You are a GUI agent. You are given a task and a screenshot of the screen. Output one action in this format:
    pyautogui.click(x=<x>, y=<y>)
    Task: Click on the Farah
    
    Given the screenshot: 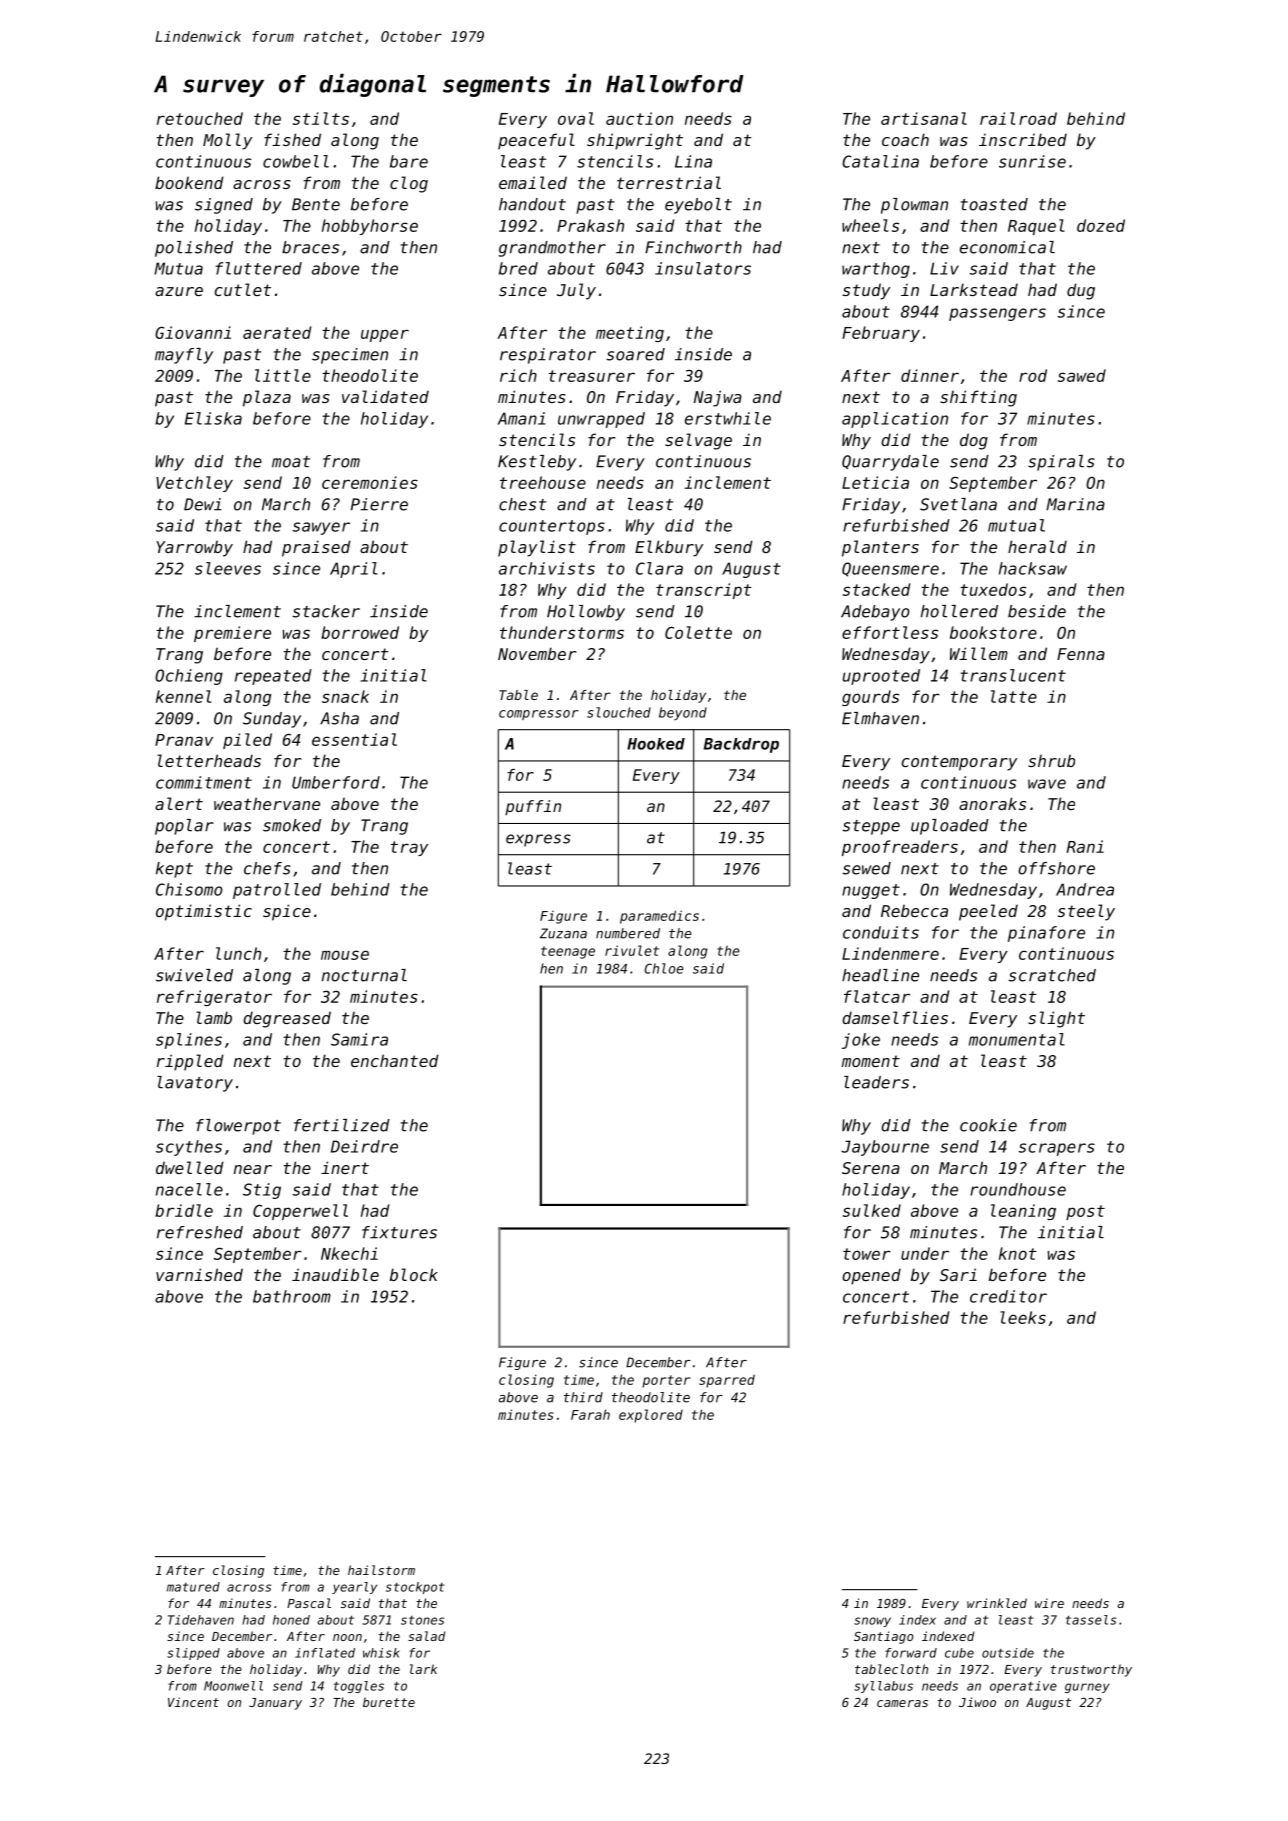 What is the action you would take?
    pyautogui.click(x=590, y=1414)
